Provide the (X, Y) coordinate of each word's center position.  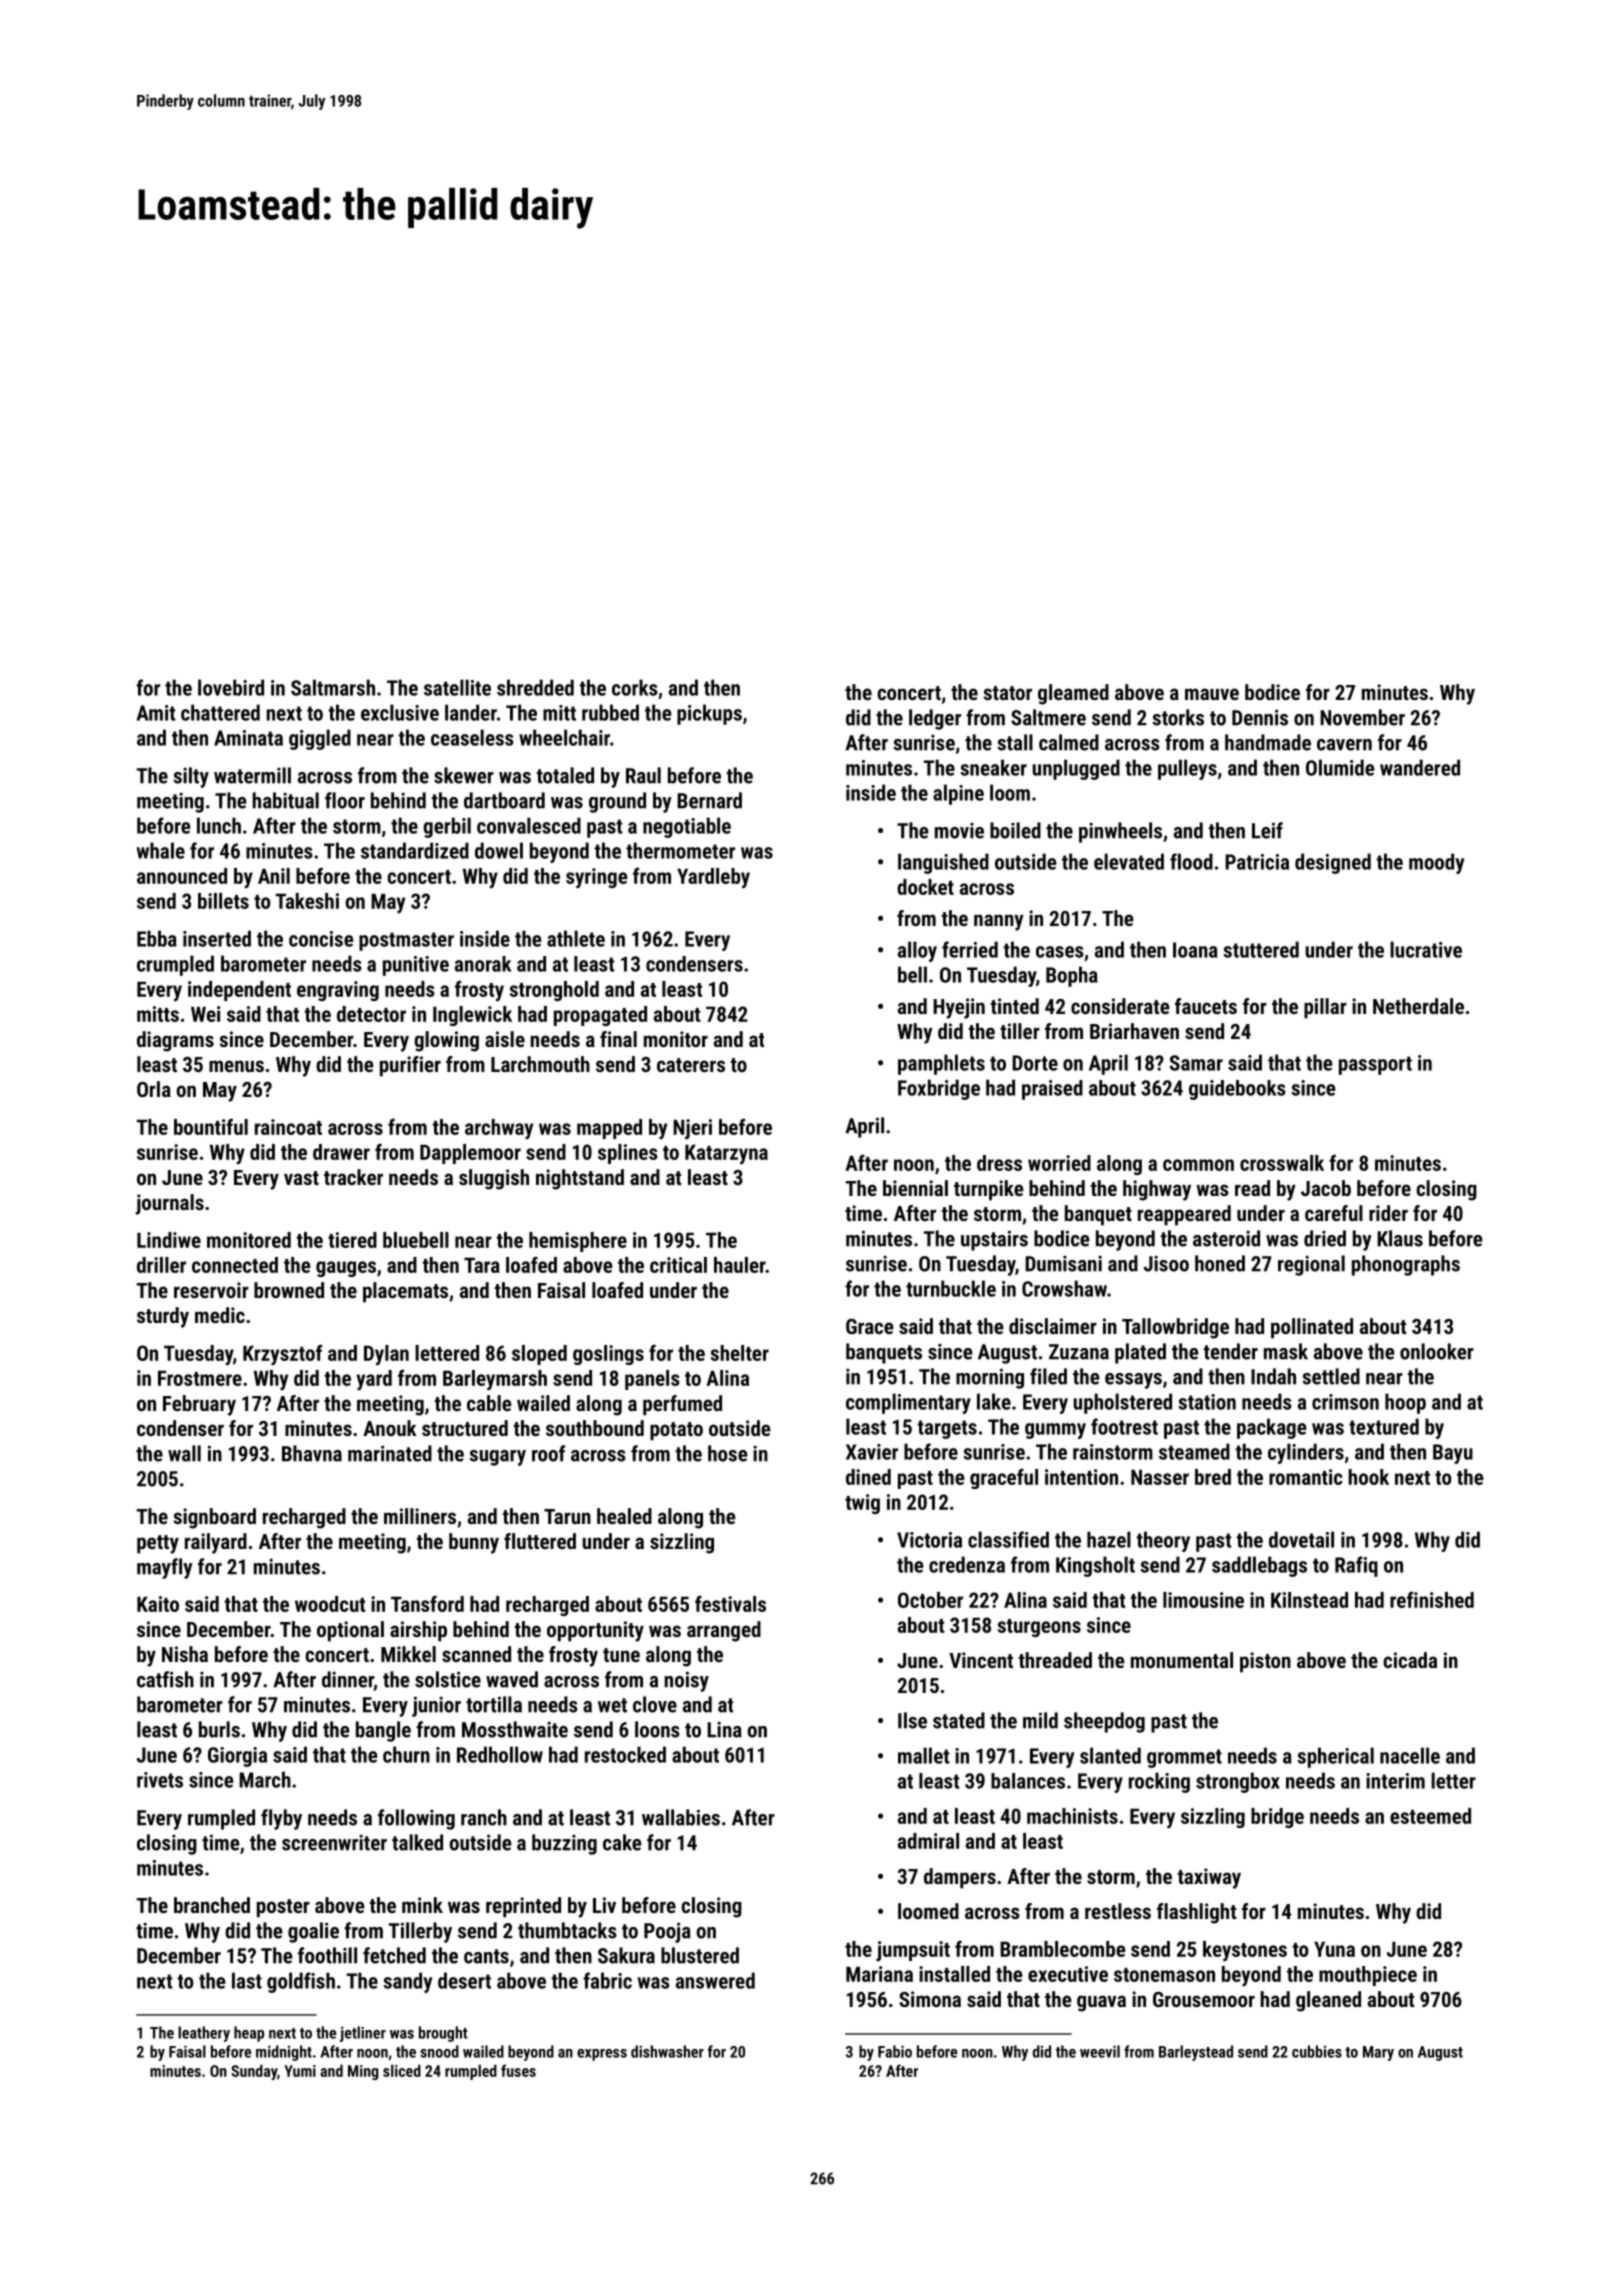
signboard (215, 1518)
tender (1230, 1351)
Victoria (929, 1540)
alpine (958, 794)
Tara (482, 1265)
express (602, 2055)
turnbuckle (951, 1288)
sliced (402, 2070)
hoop (1405, 1403)
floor (345, 800)
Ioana (1195, 950)
